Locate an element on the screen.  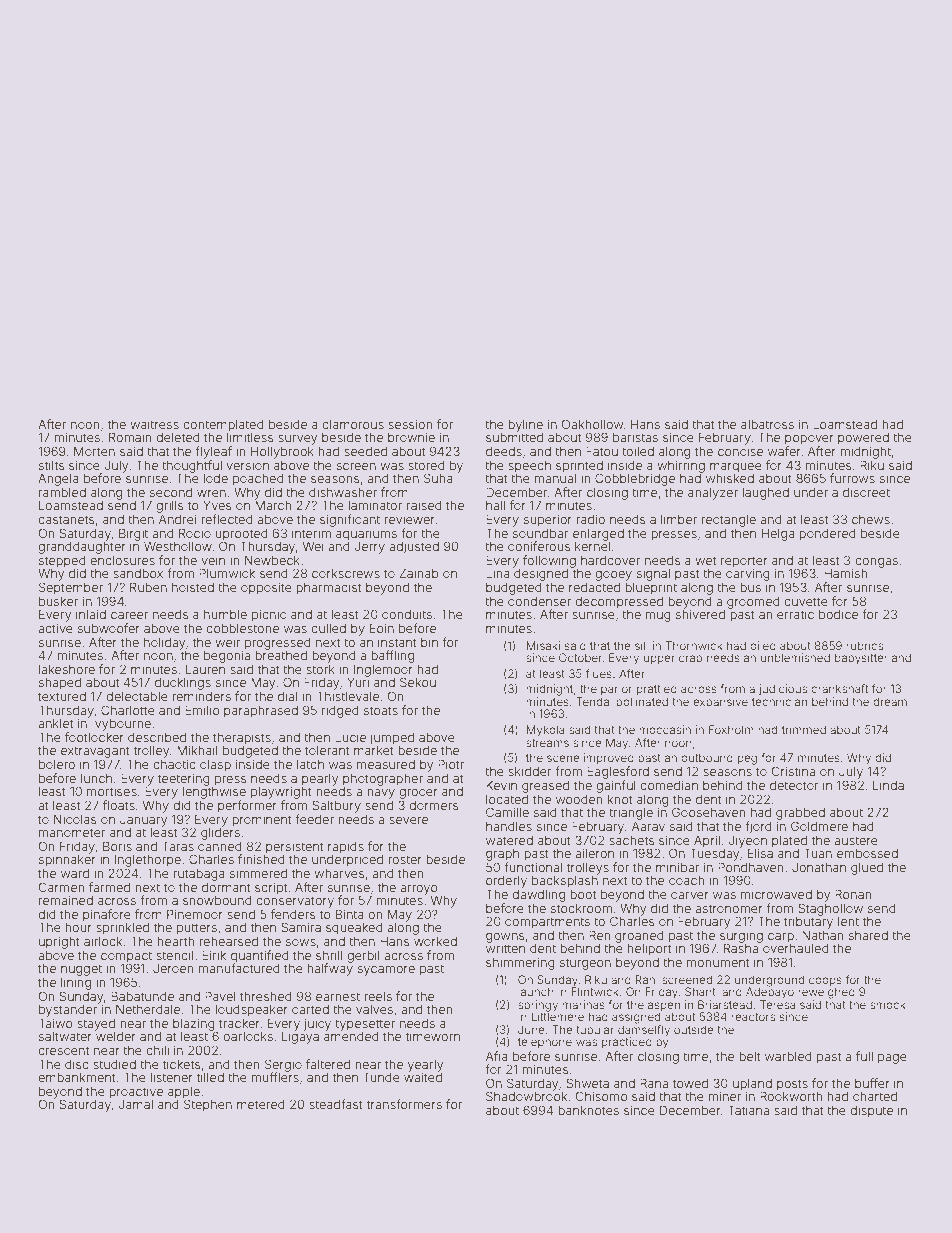
Ruben is located at coordinates (148, 587).
